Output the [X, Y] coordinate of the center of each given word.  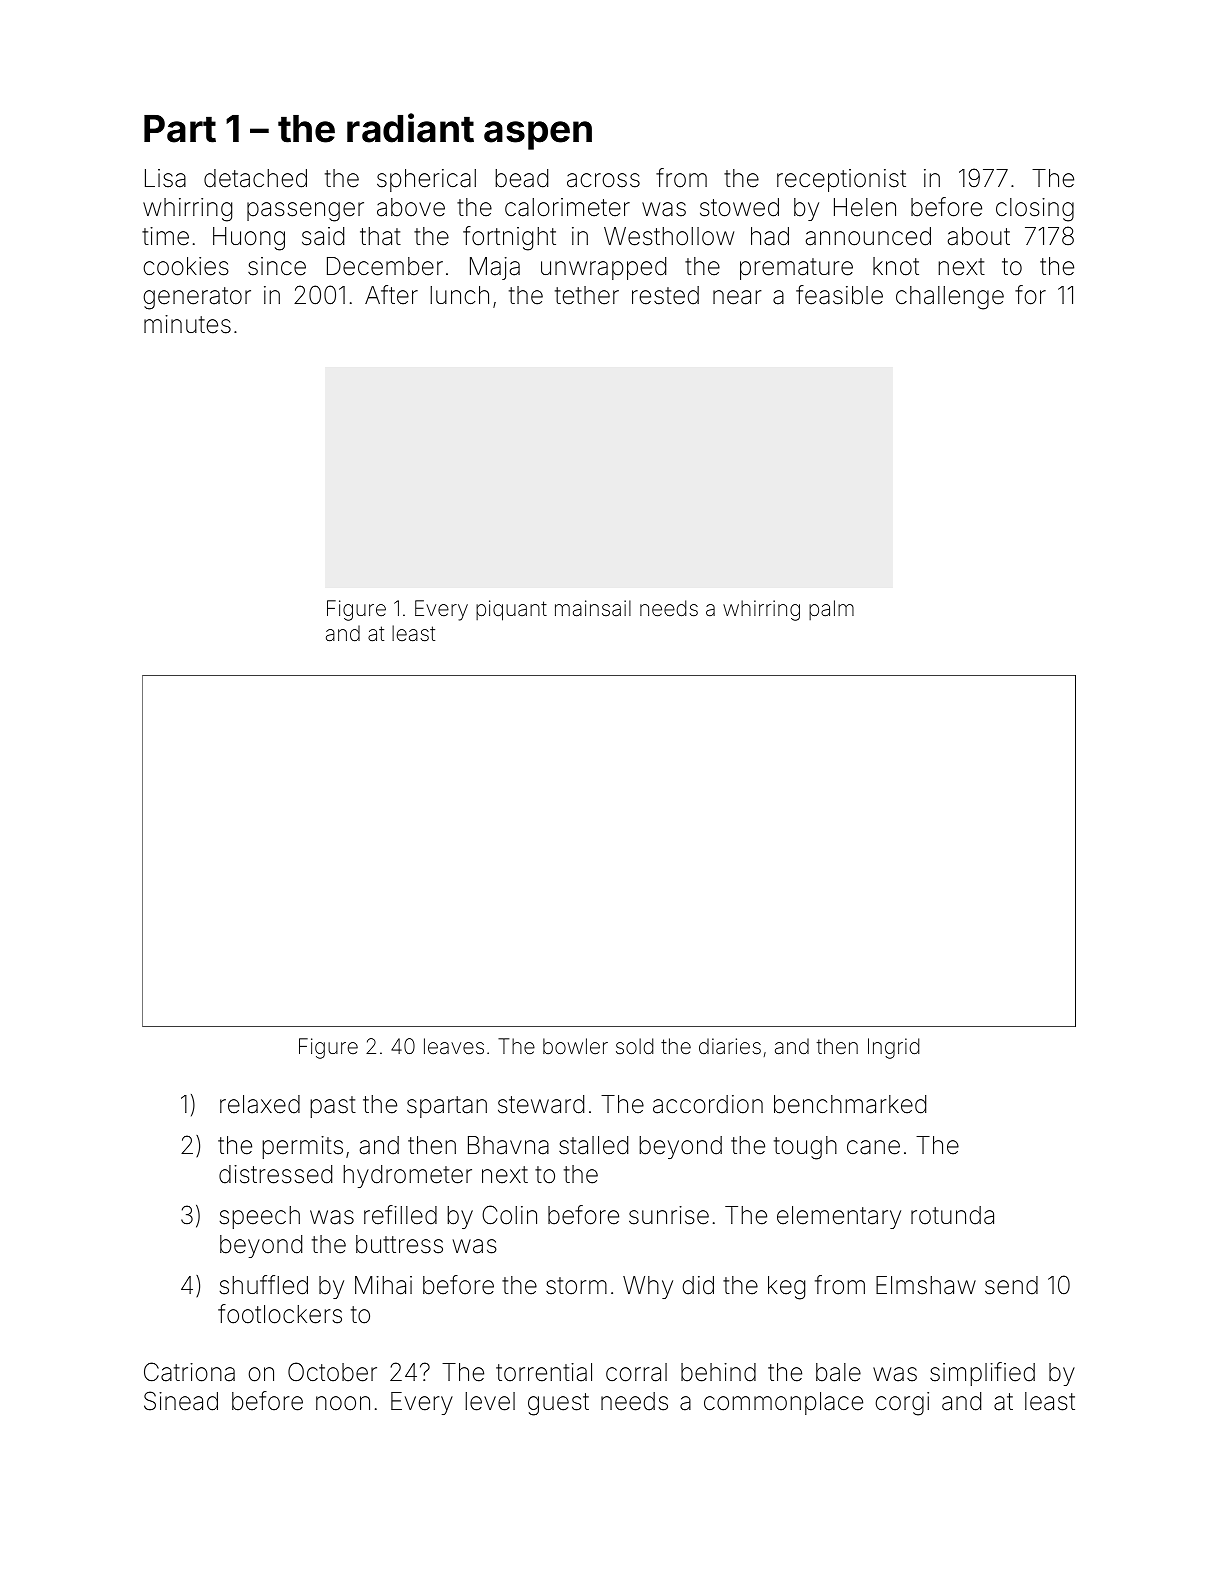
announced [868, 236]
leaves [454, 1046]
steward [541, 1104]
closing [1035, 210]
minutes [187, 324]
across [603, 180]
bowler [575, 1046]
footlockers [280, 1314]
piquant [511, 610]
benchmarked [850, 1104]
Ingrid [893, 1048]
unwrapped [603, 268]
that [380, 236]
